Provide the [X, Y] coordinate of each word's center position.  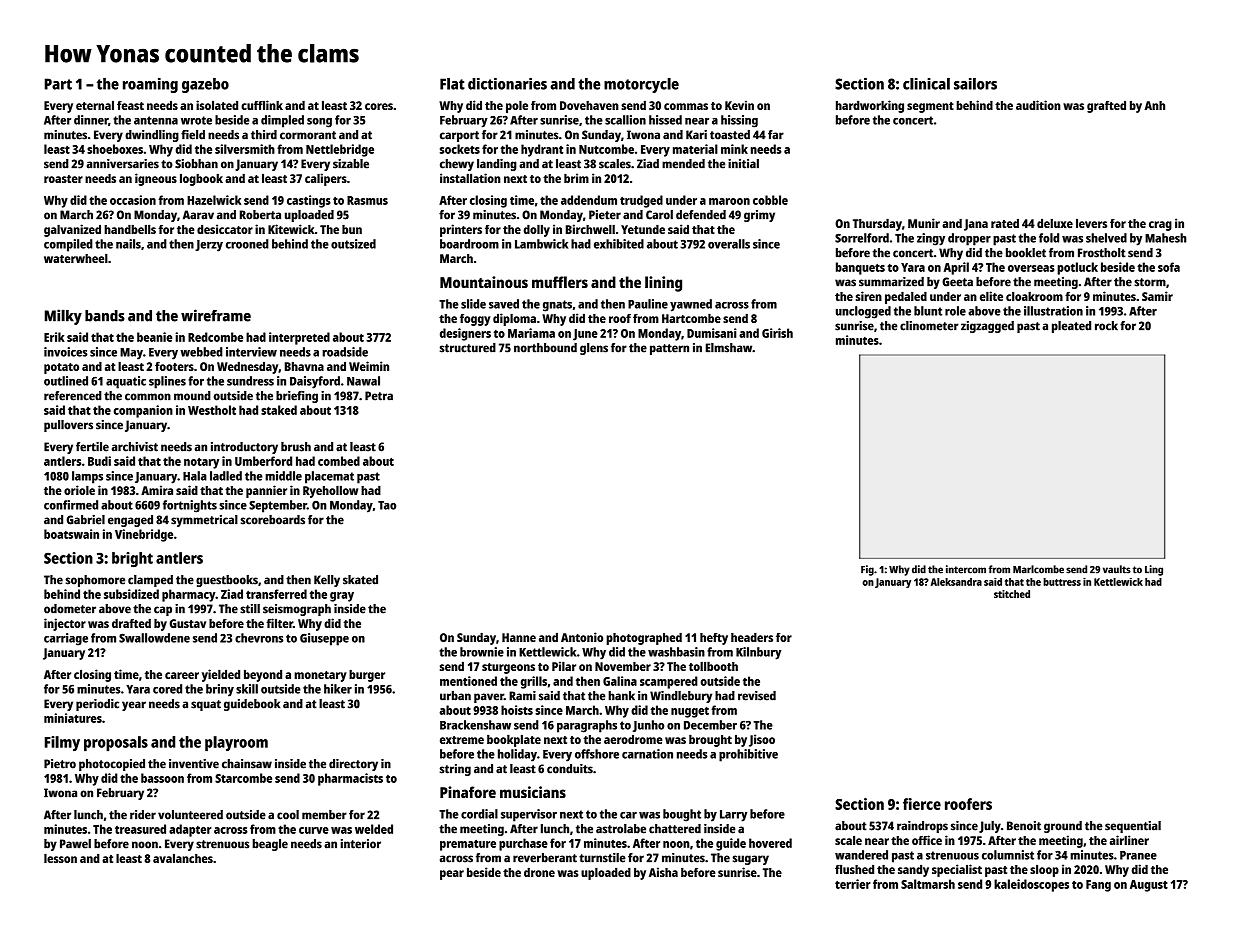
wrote [196, 120]
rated [1005, 223]
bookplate [514, 741]
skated [360, 580]
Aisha [663, 872]
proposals [116, 743]
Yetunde [643, 229]
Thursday [877, 225]
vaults [1117, 569]
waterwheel [76, 258]
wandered [861, 855]
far [776, 135]
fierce [922, 804]
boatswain [71, 534]
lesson [60, 858]
